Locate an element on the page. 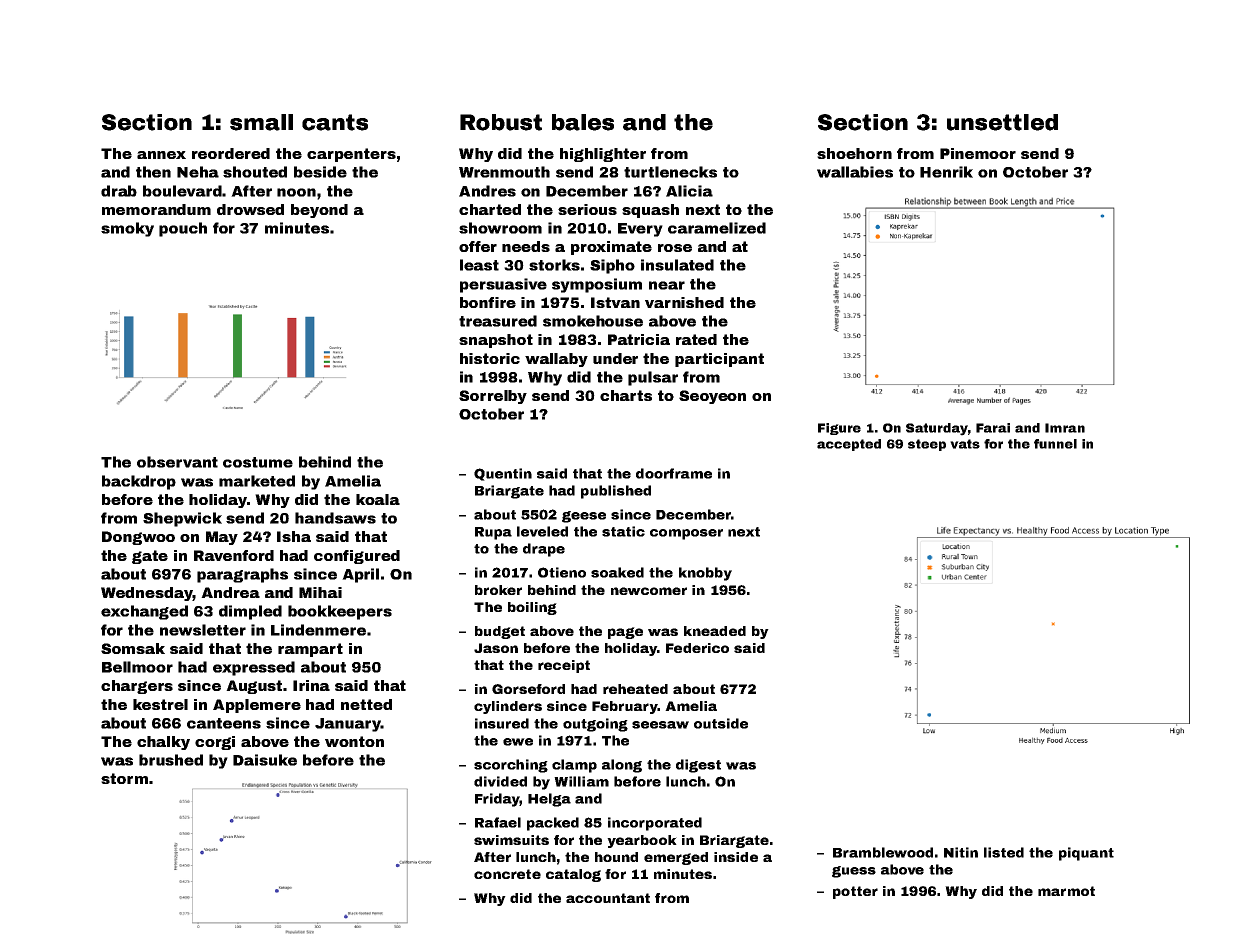 The image size is (1233, 952). composer is located at coordinates (686, 534).
